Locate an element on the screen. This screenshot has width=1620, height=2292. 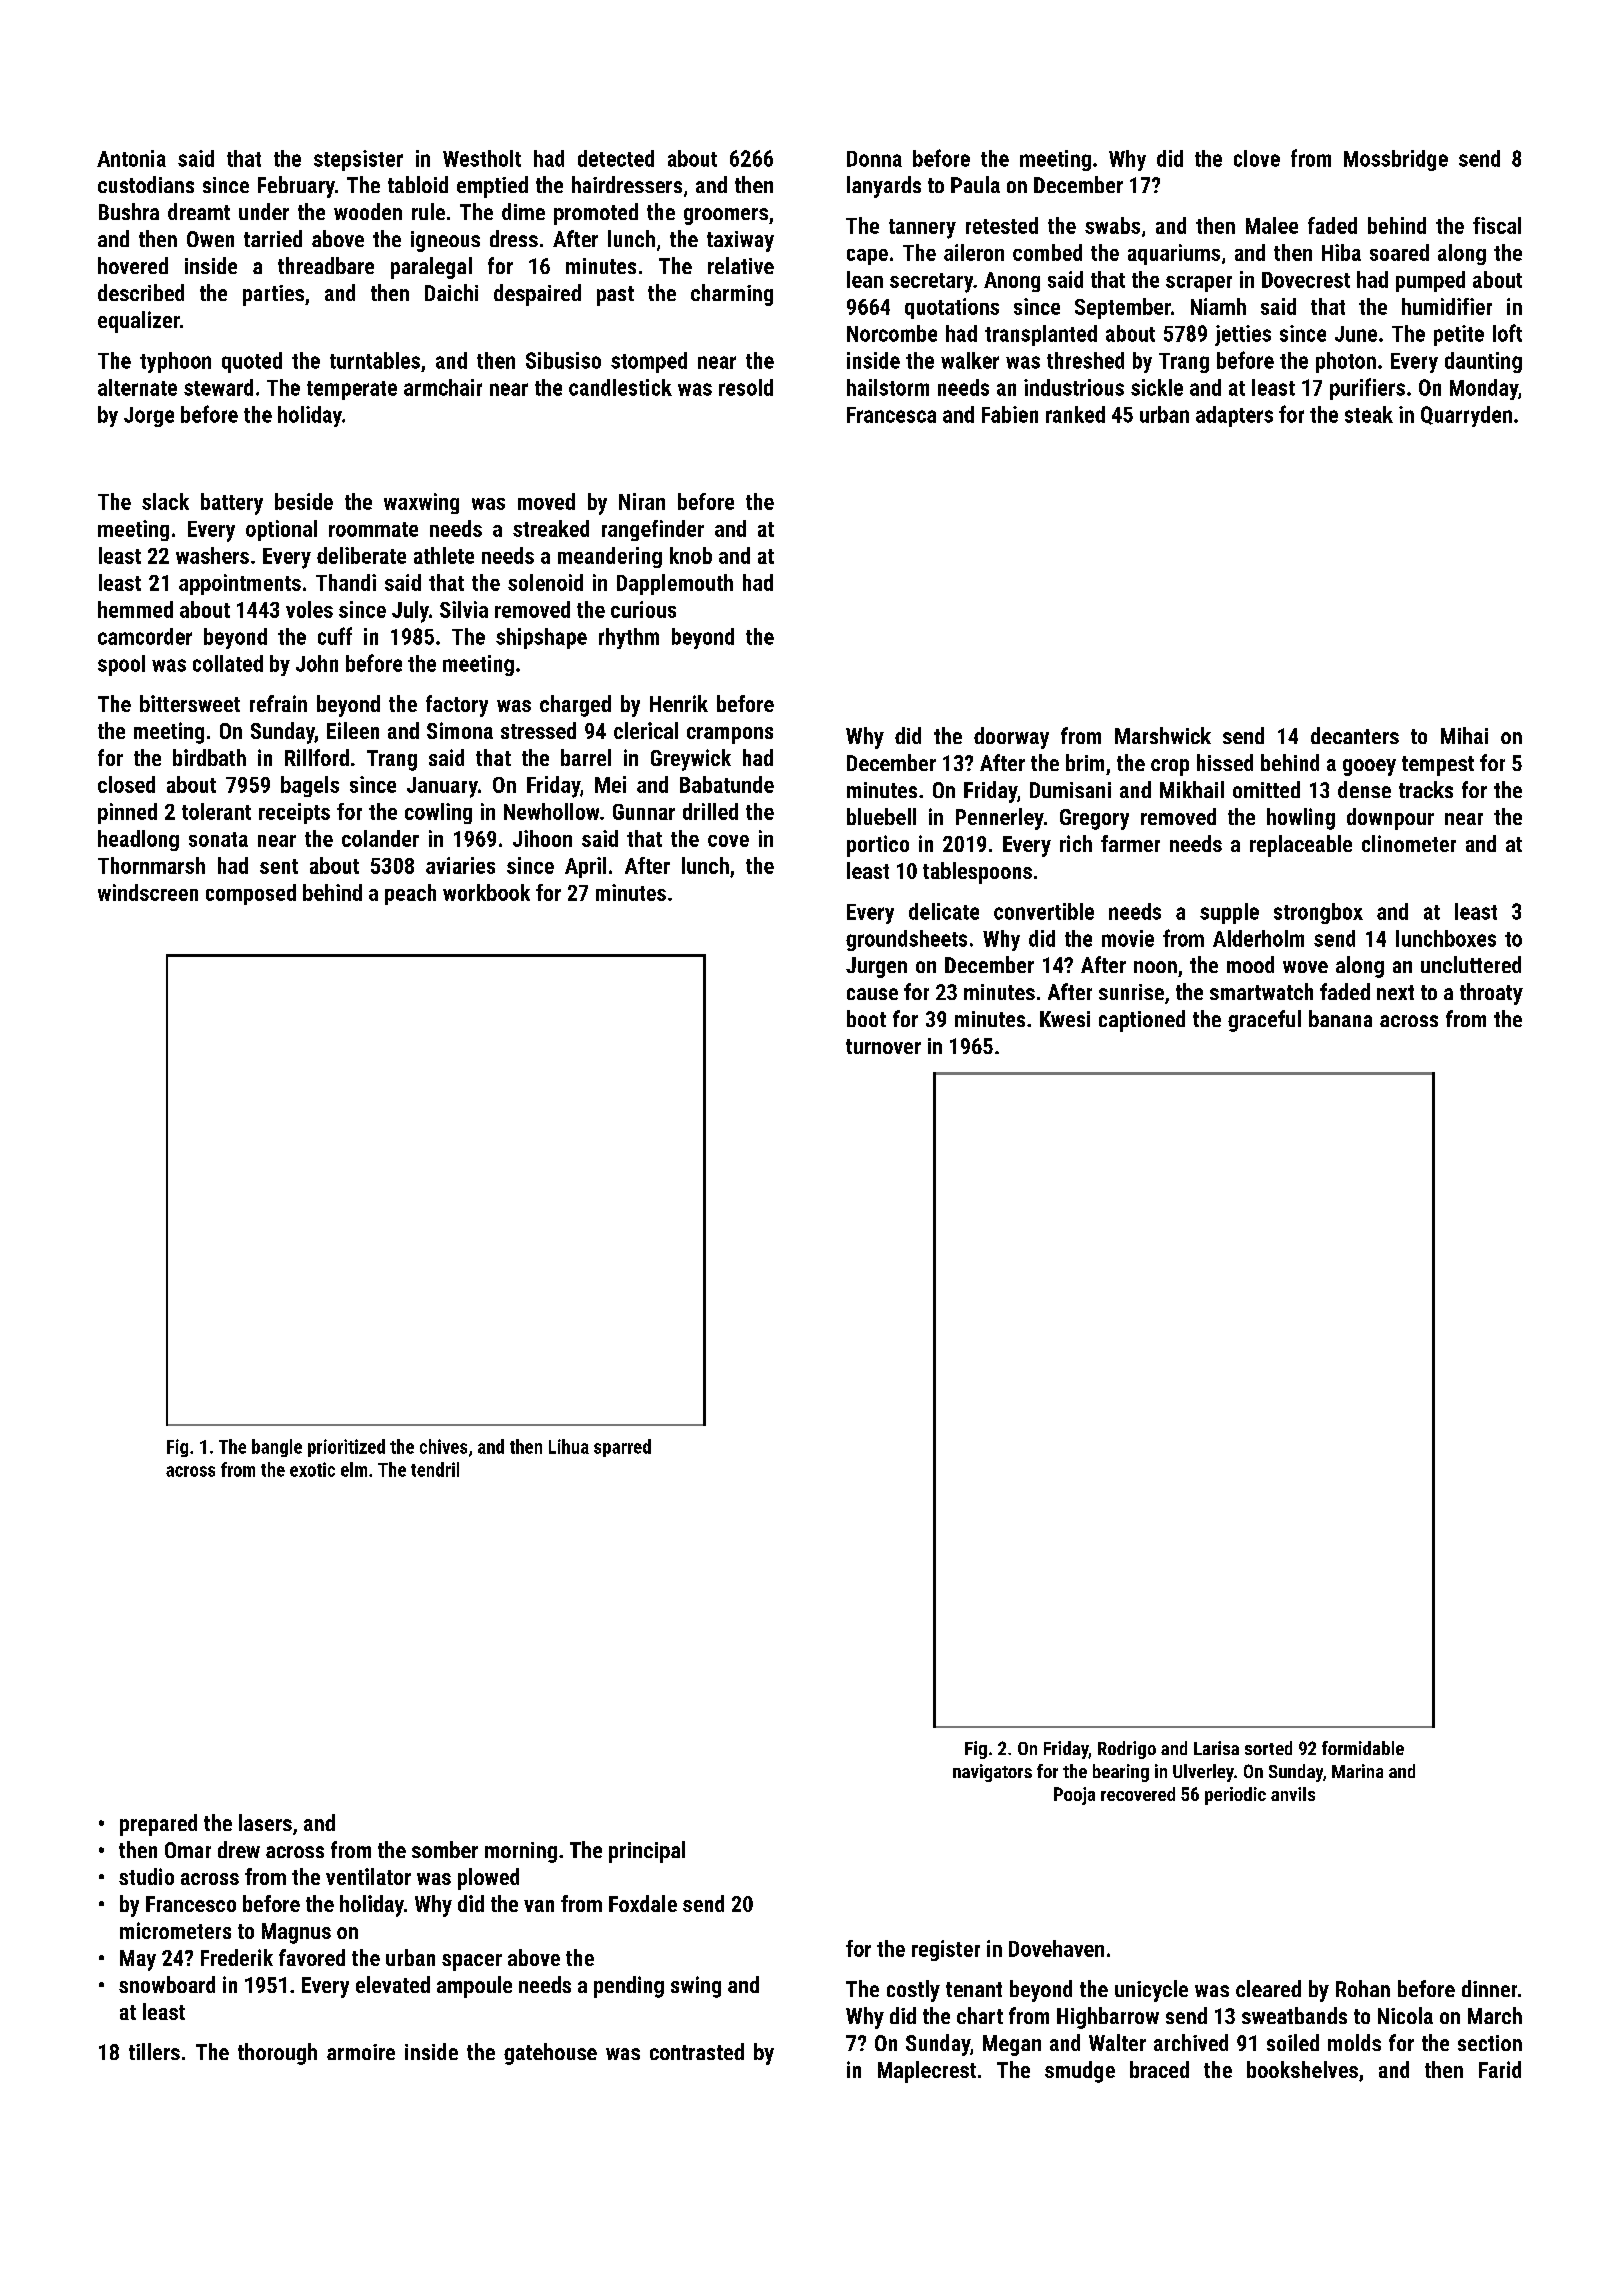
composed is located at coordinates (251, 894).
